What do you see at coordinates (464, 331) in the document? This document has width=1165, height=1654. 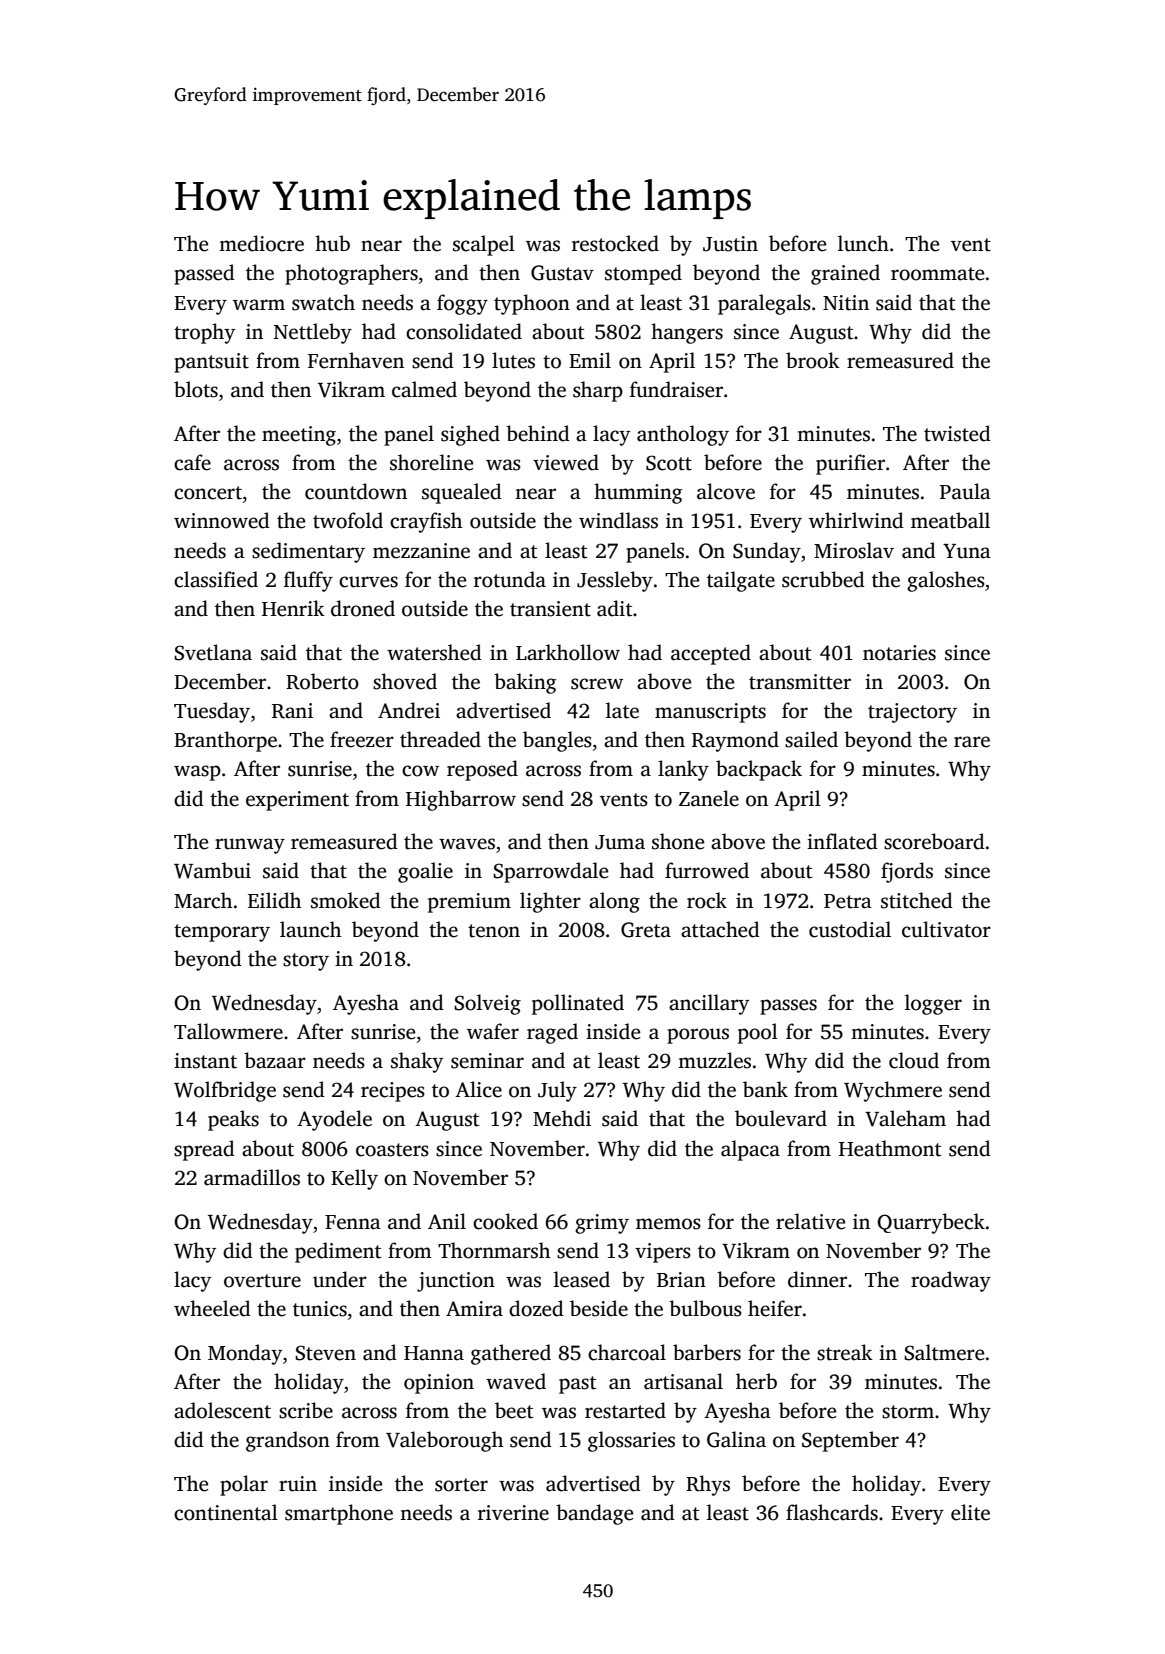 I see `consolidated` at bounding box center [464, 331].
